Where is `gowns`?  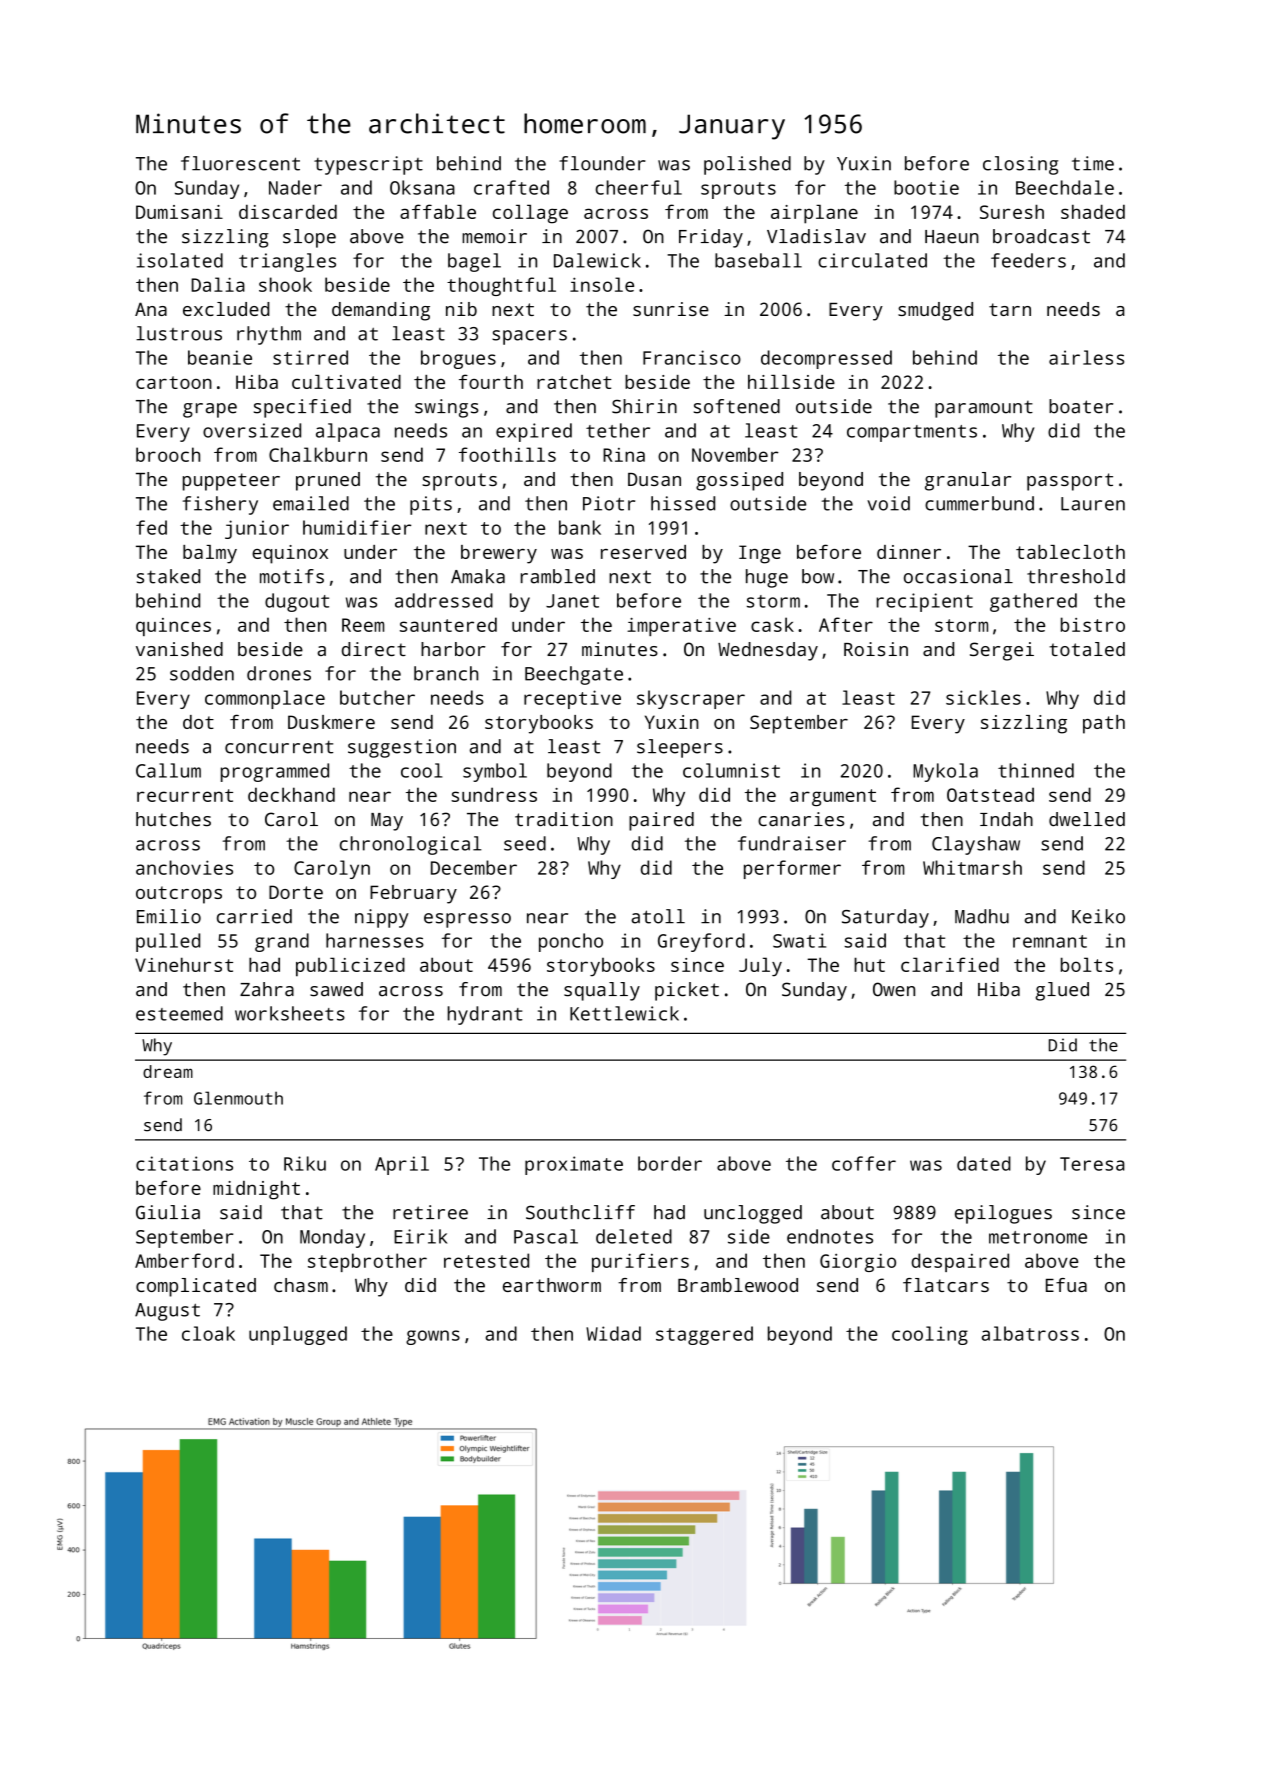 gowns is located at coordinates (433, 1337).
